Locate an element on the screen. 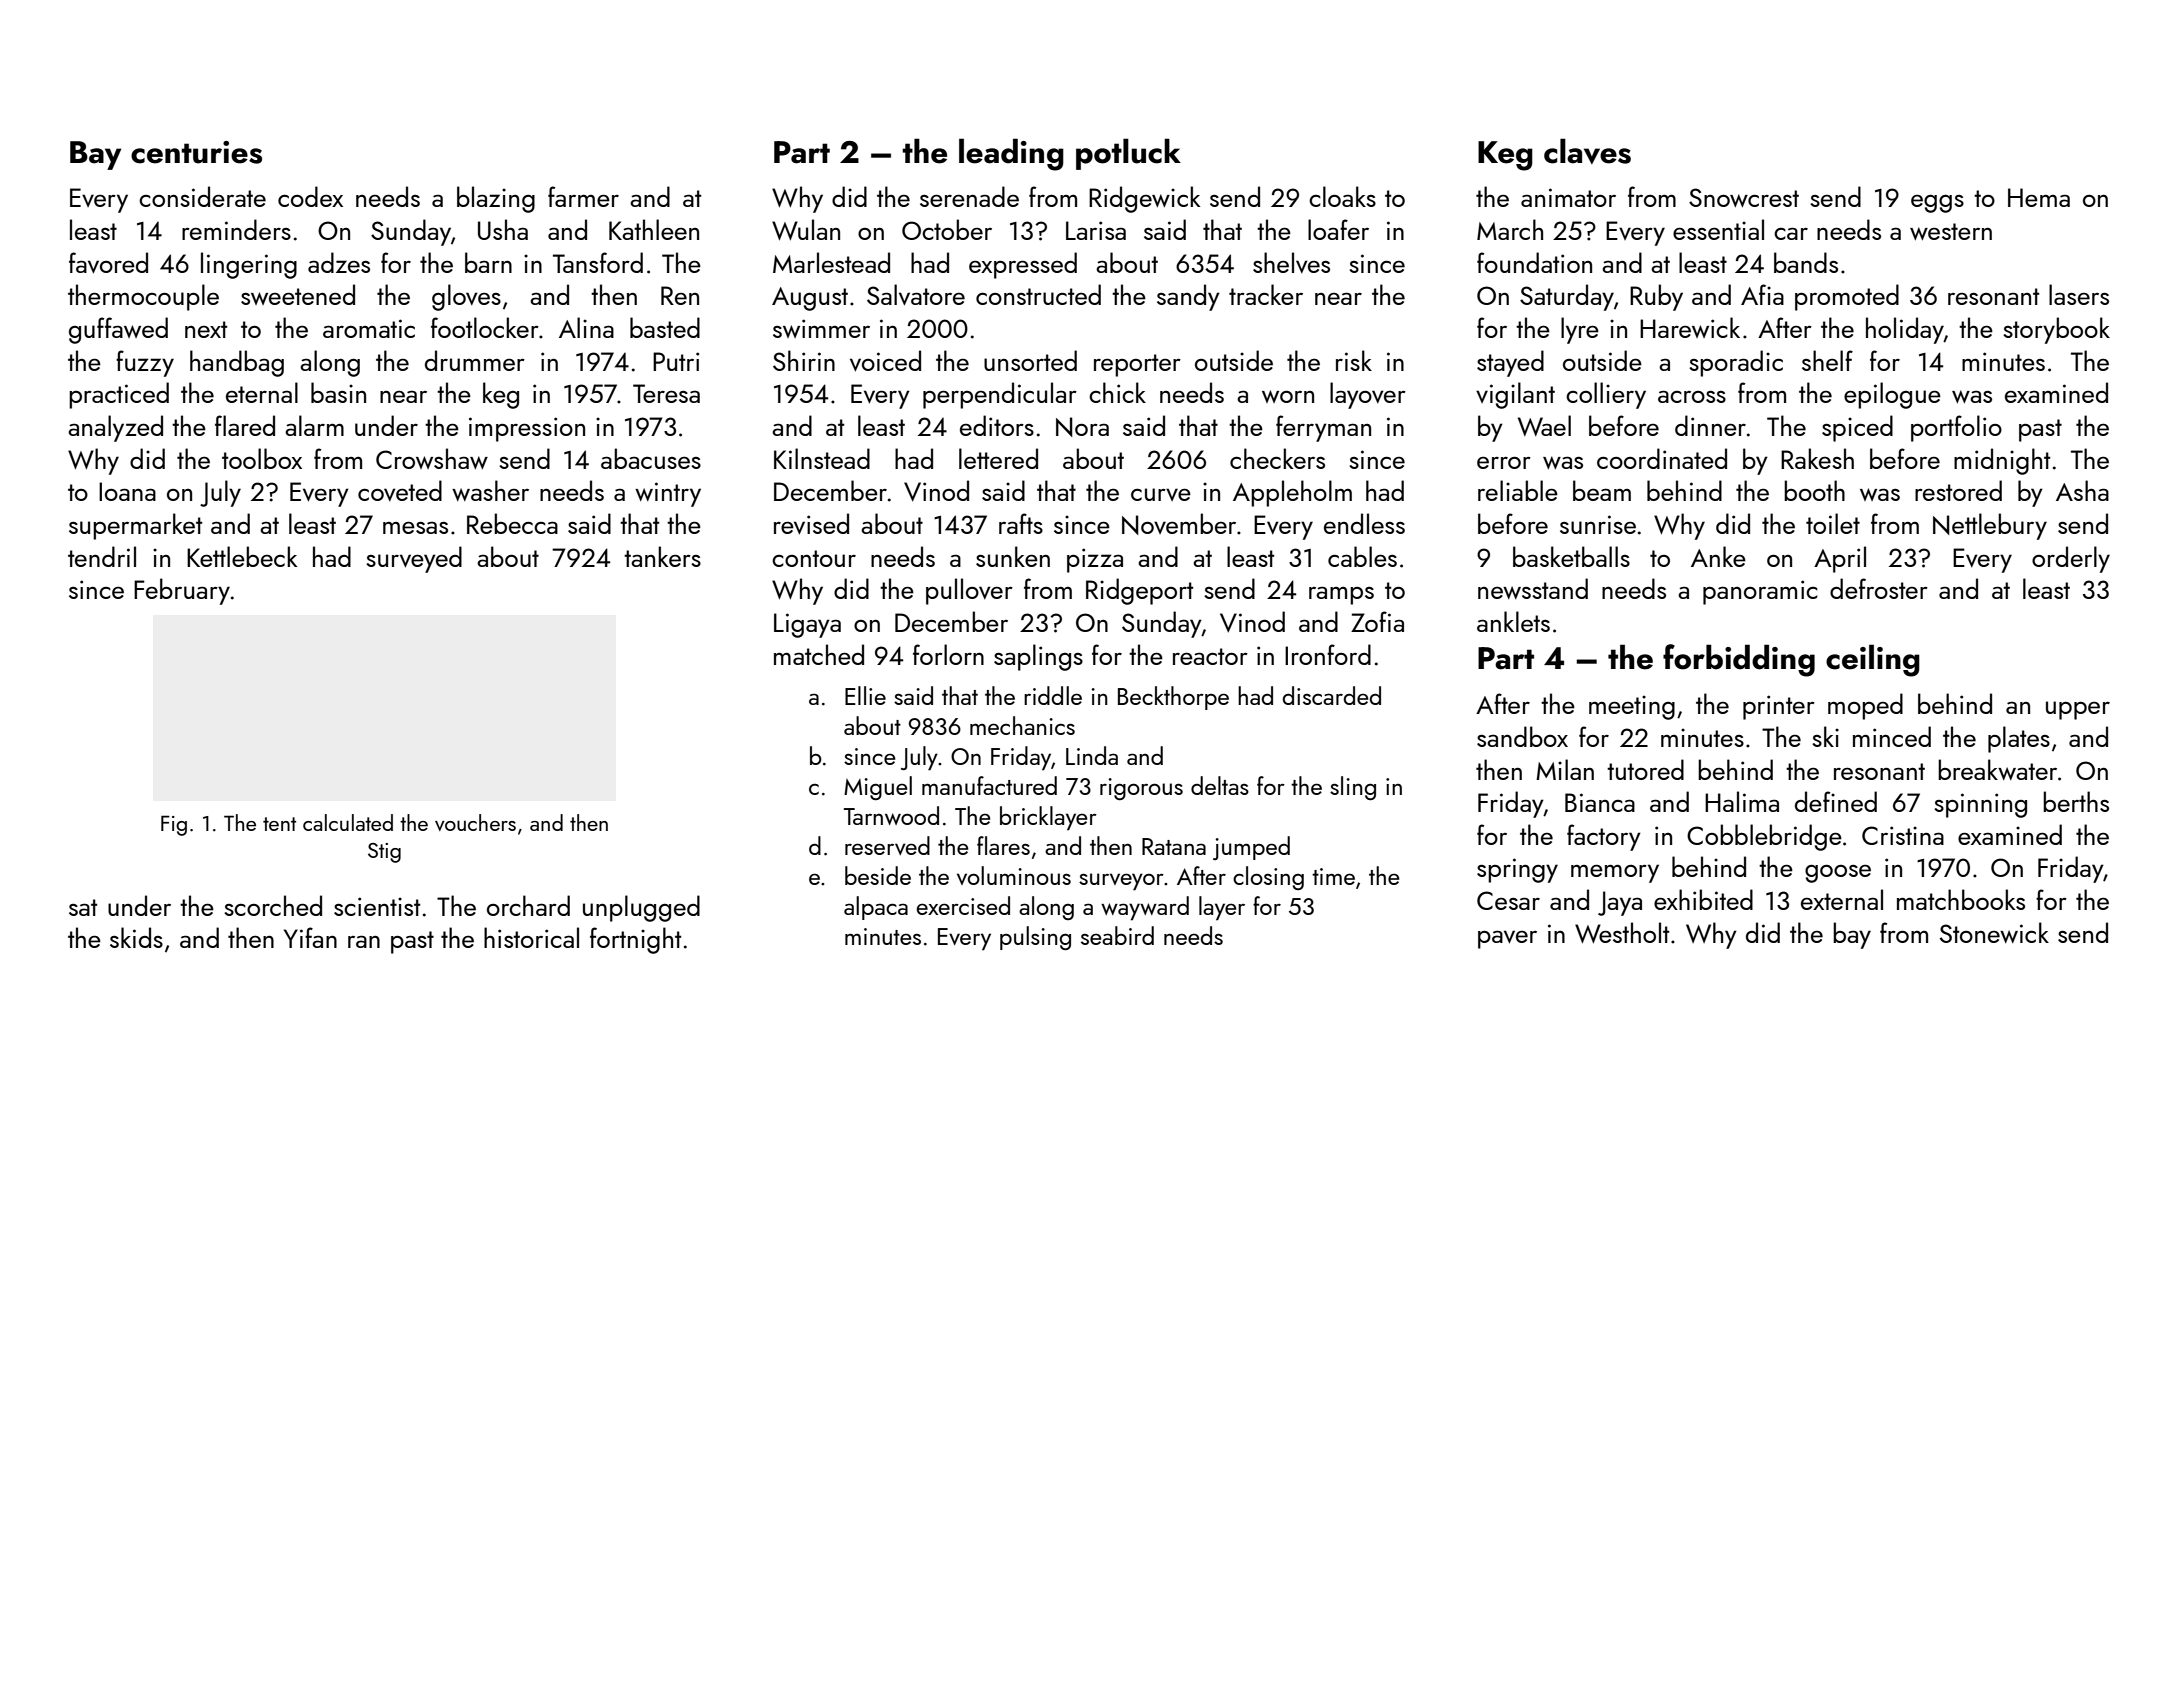 This screenshot has height=1683, width=2178. claves is located at coordinates (1587, 151).
